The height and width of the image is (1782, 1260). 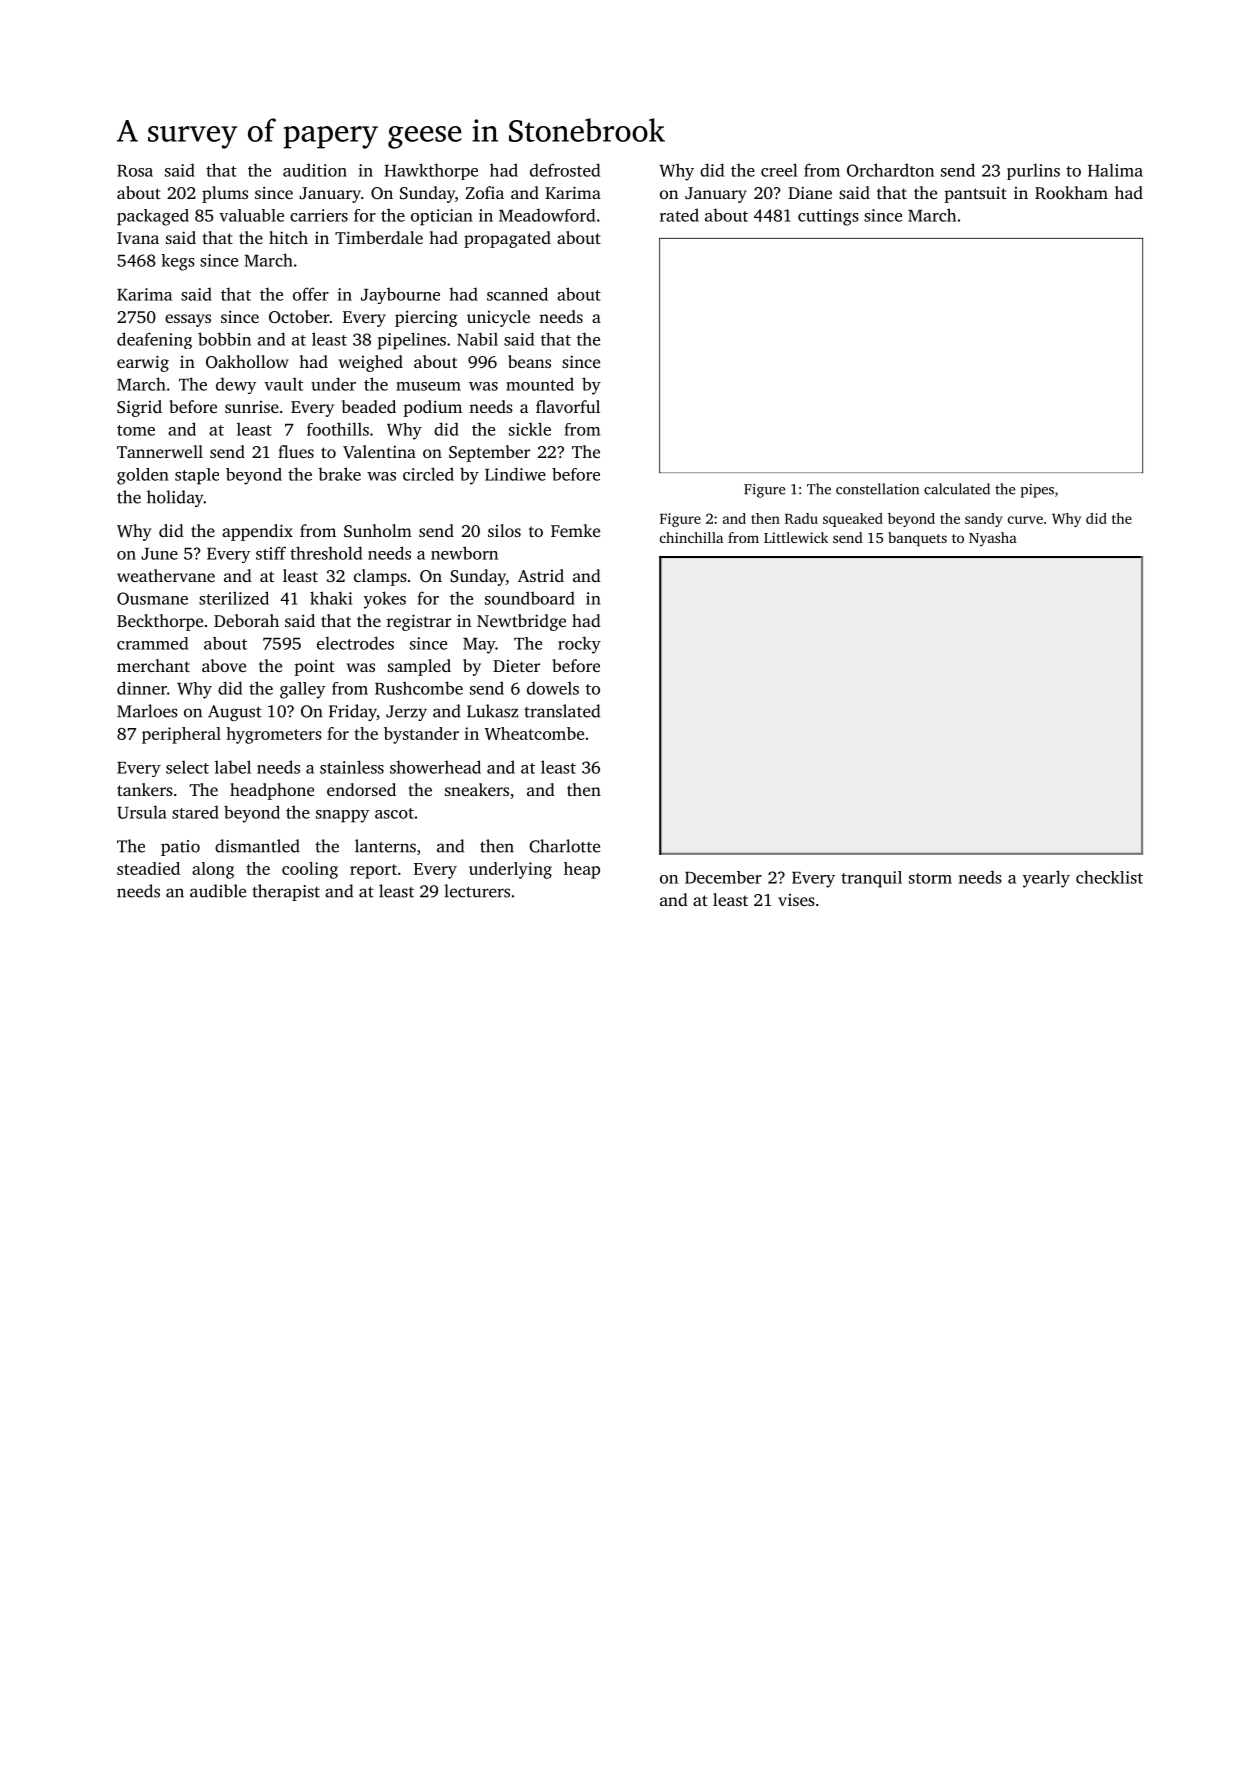 I want to click on Orchardton, so click(x=890, y=170).
